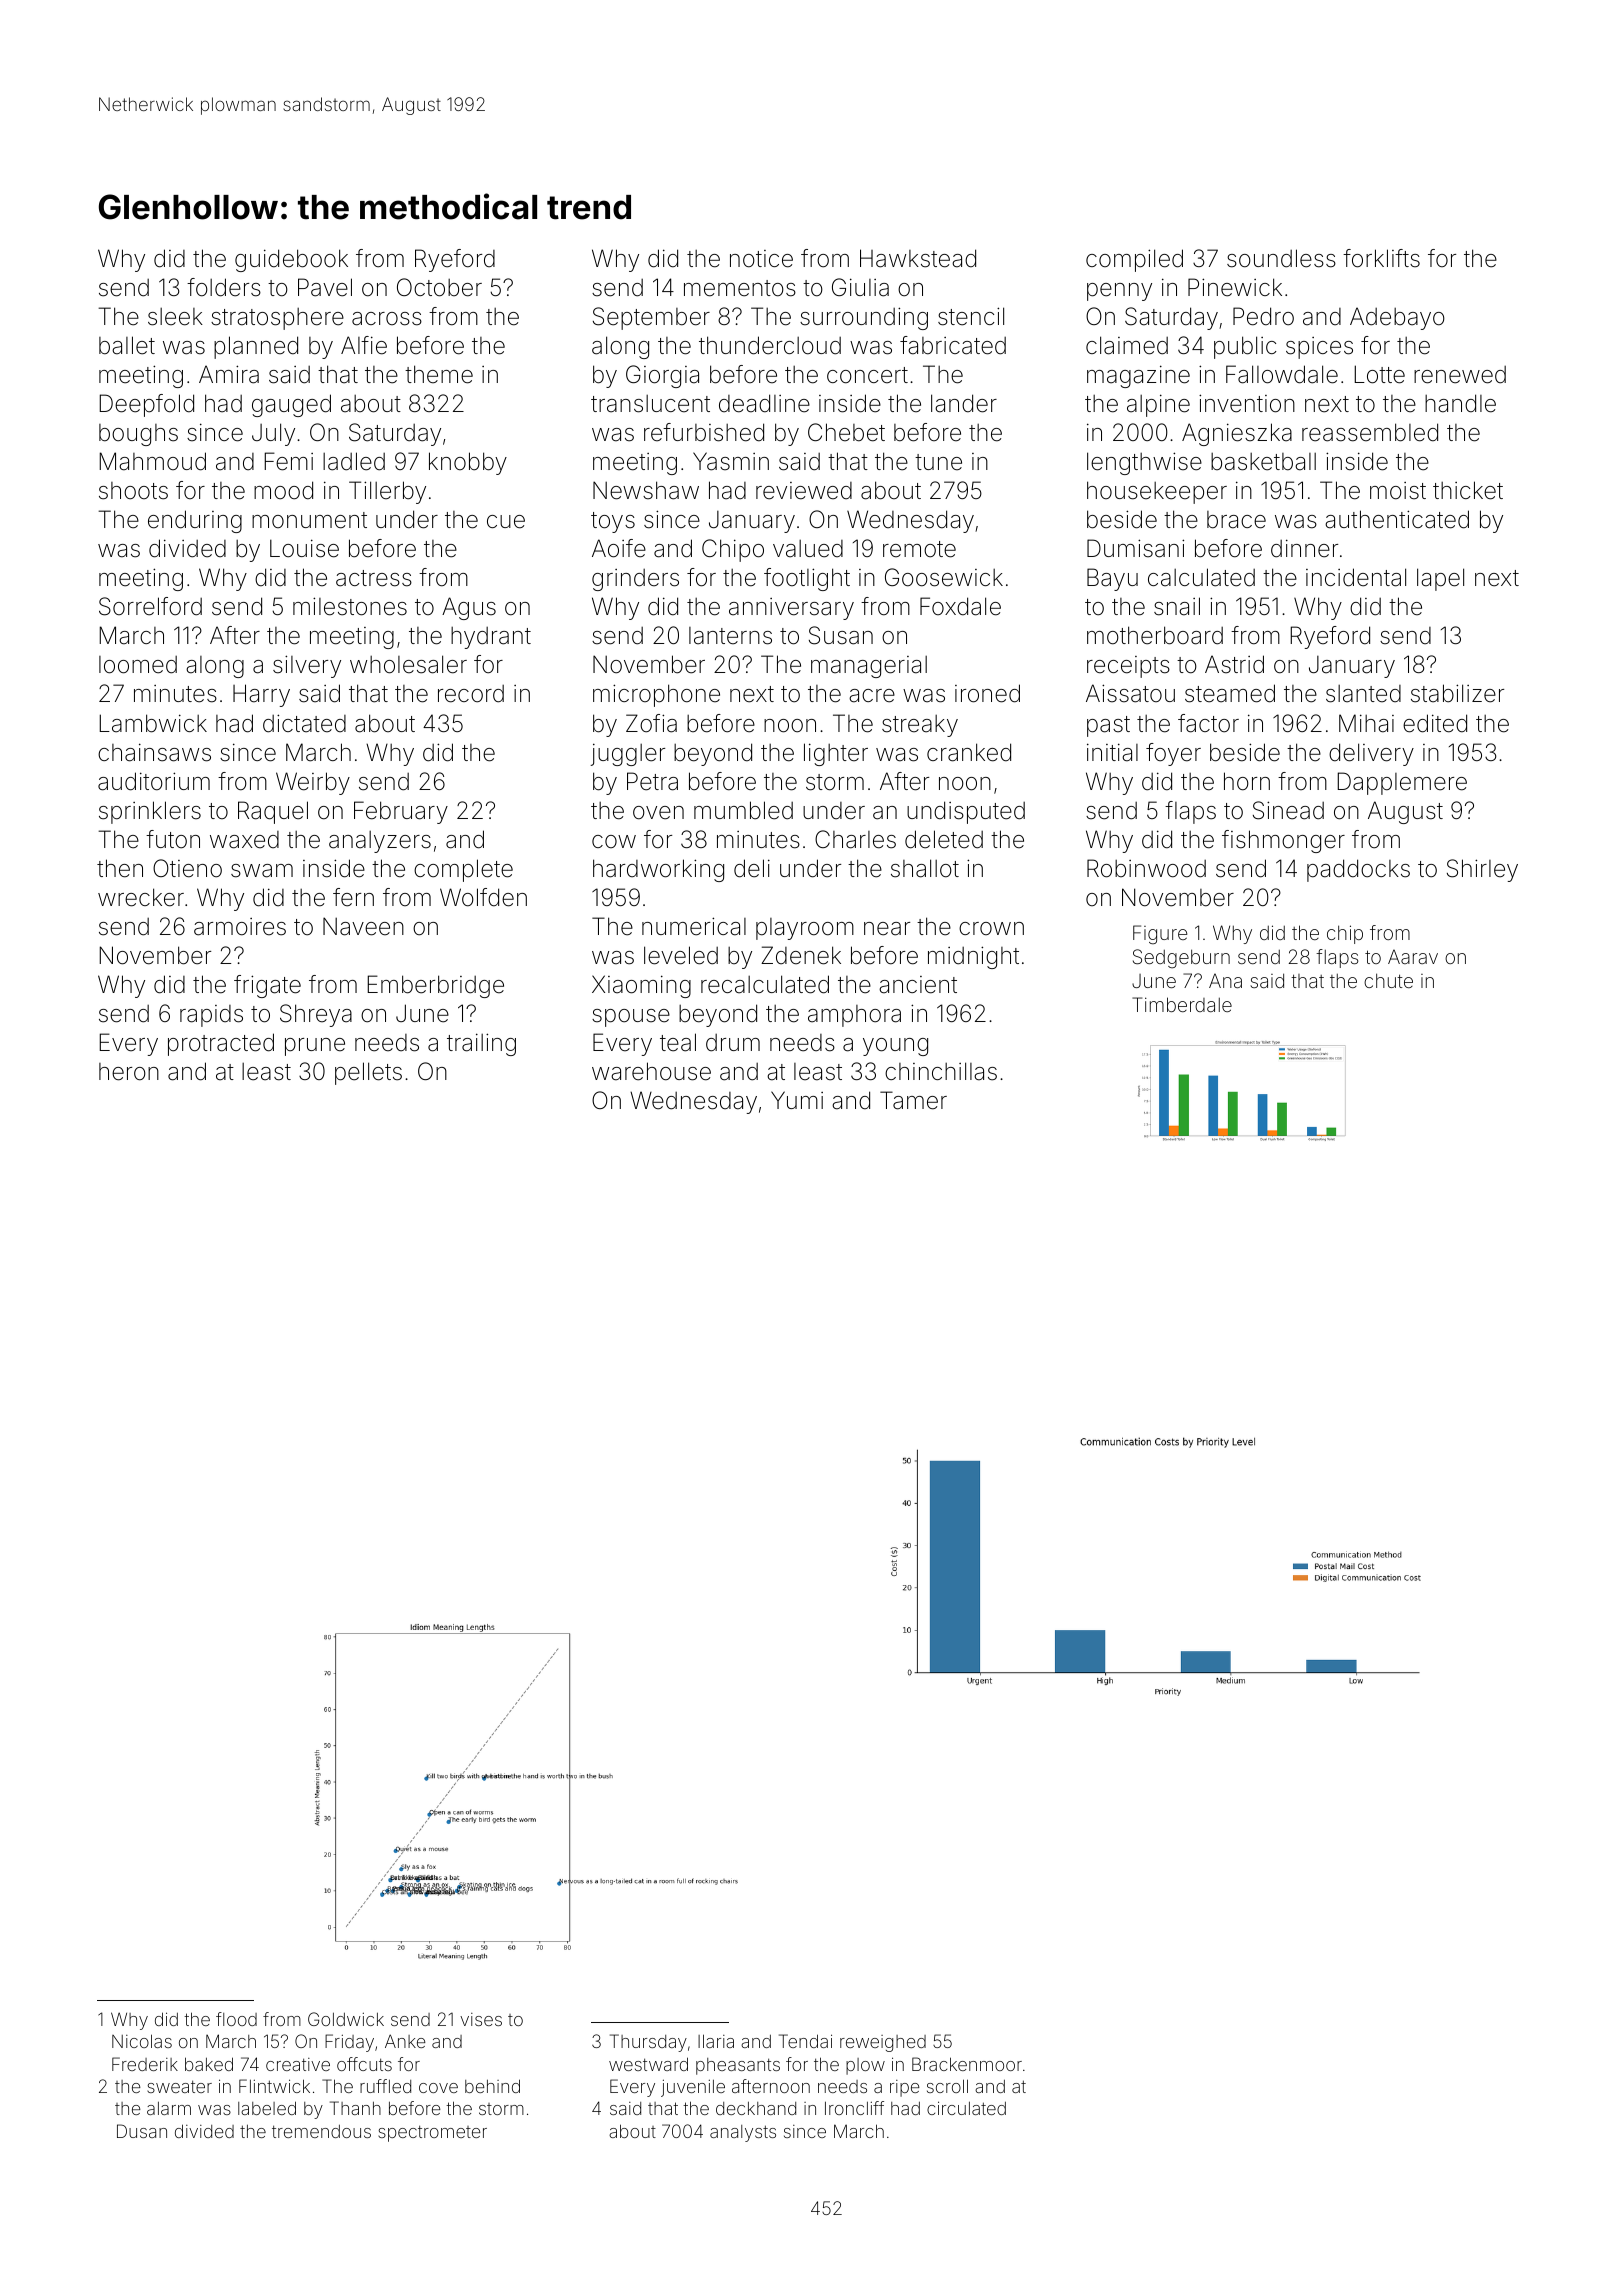  I want to click on thicket, so click(1468, 490).
